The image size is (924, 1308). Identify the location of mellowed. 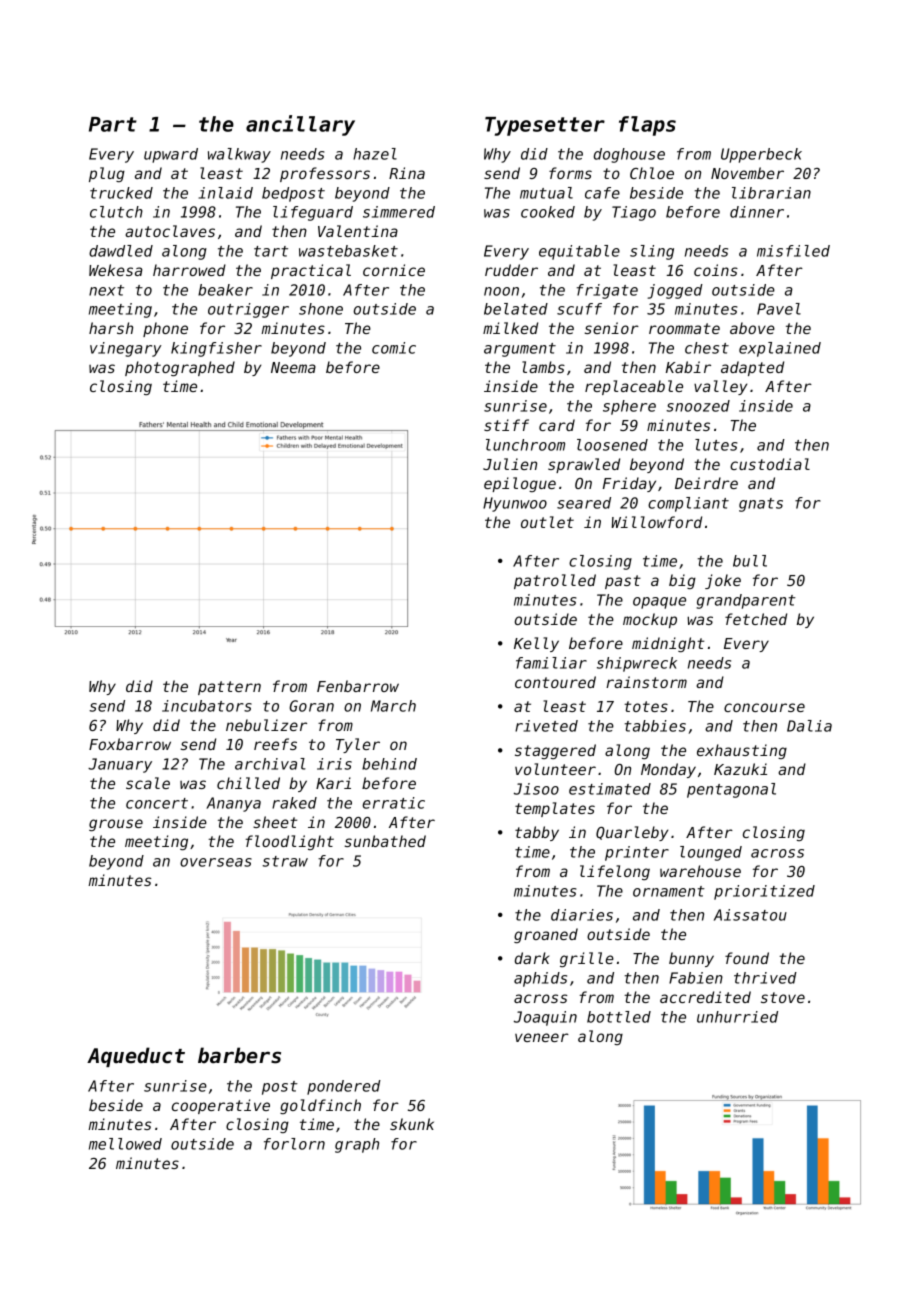
(125, 1144).
